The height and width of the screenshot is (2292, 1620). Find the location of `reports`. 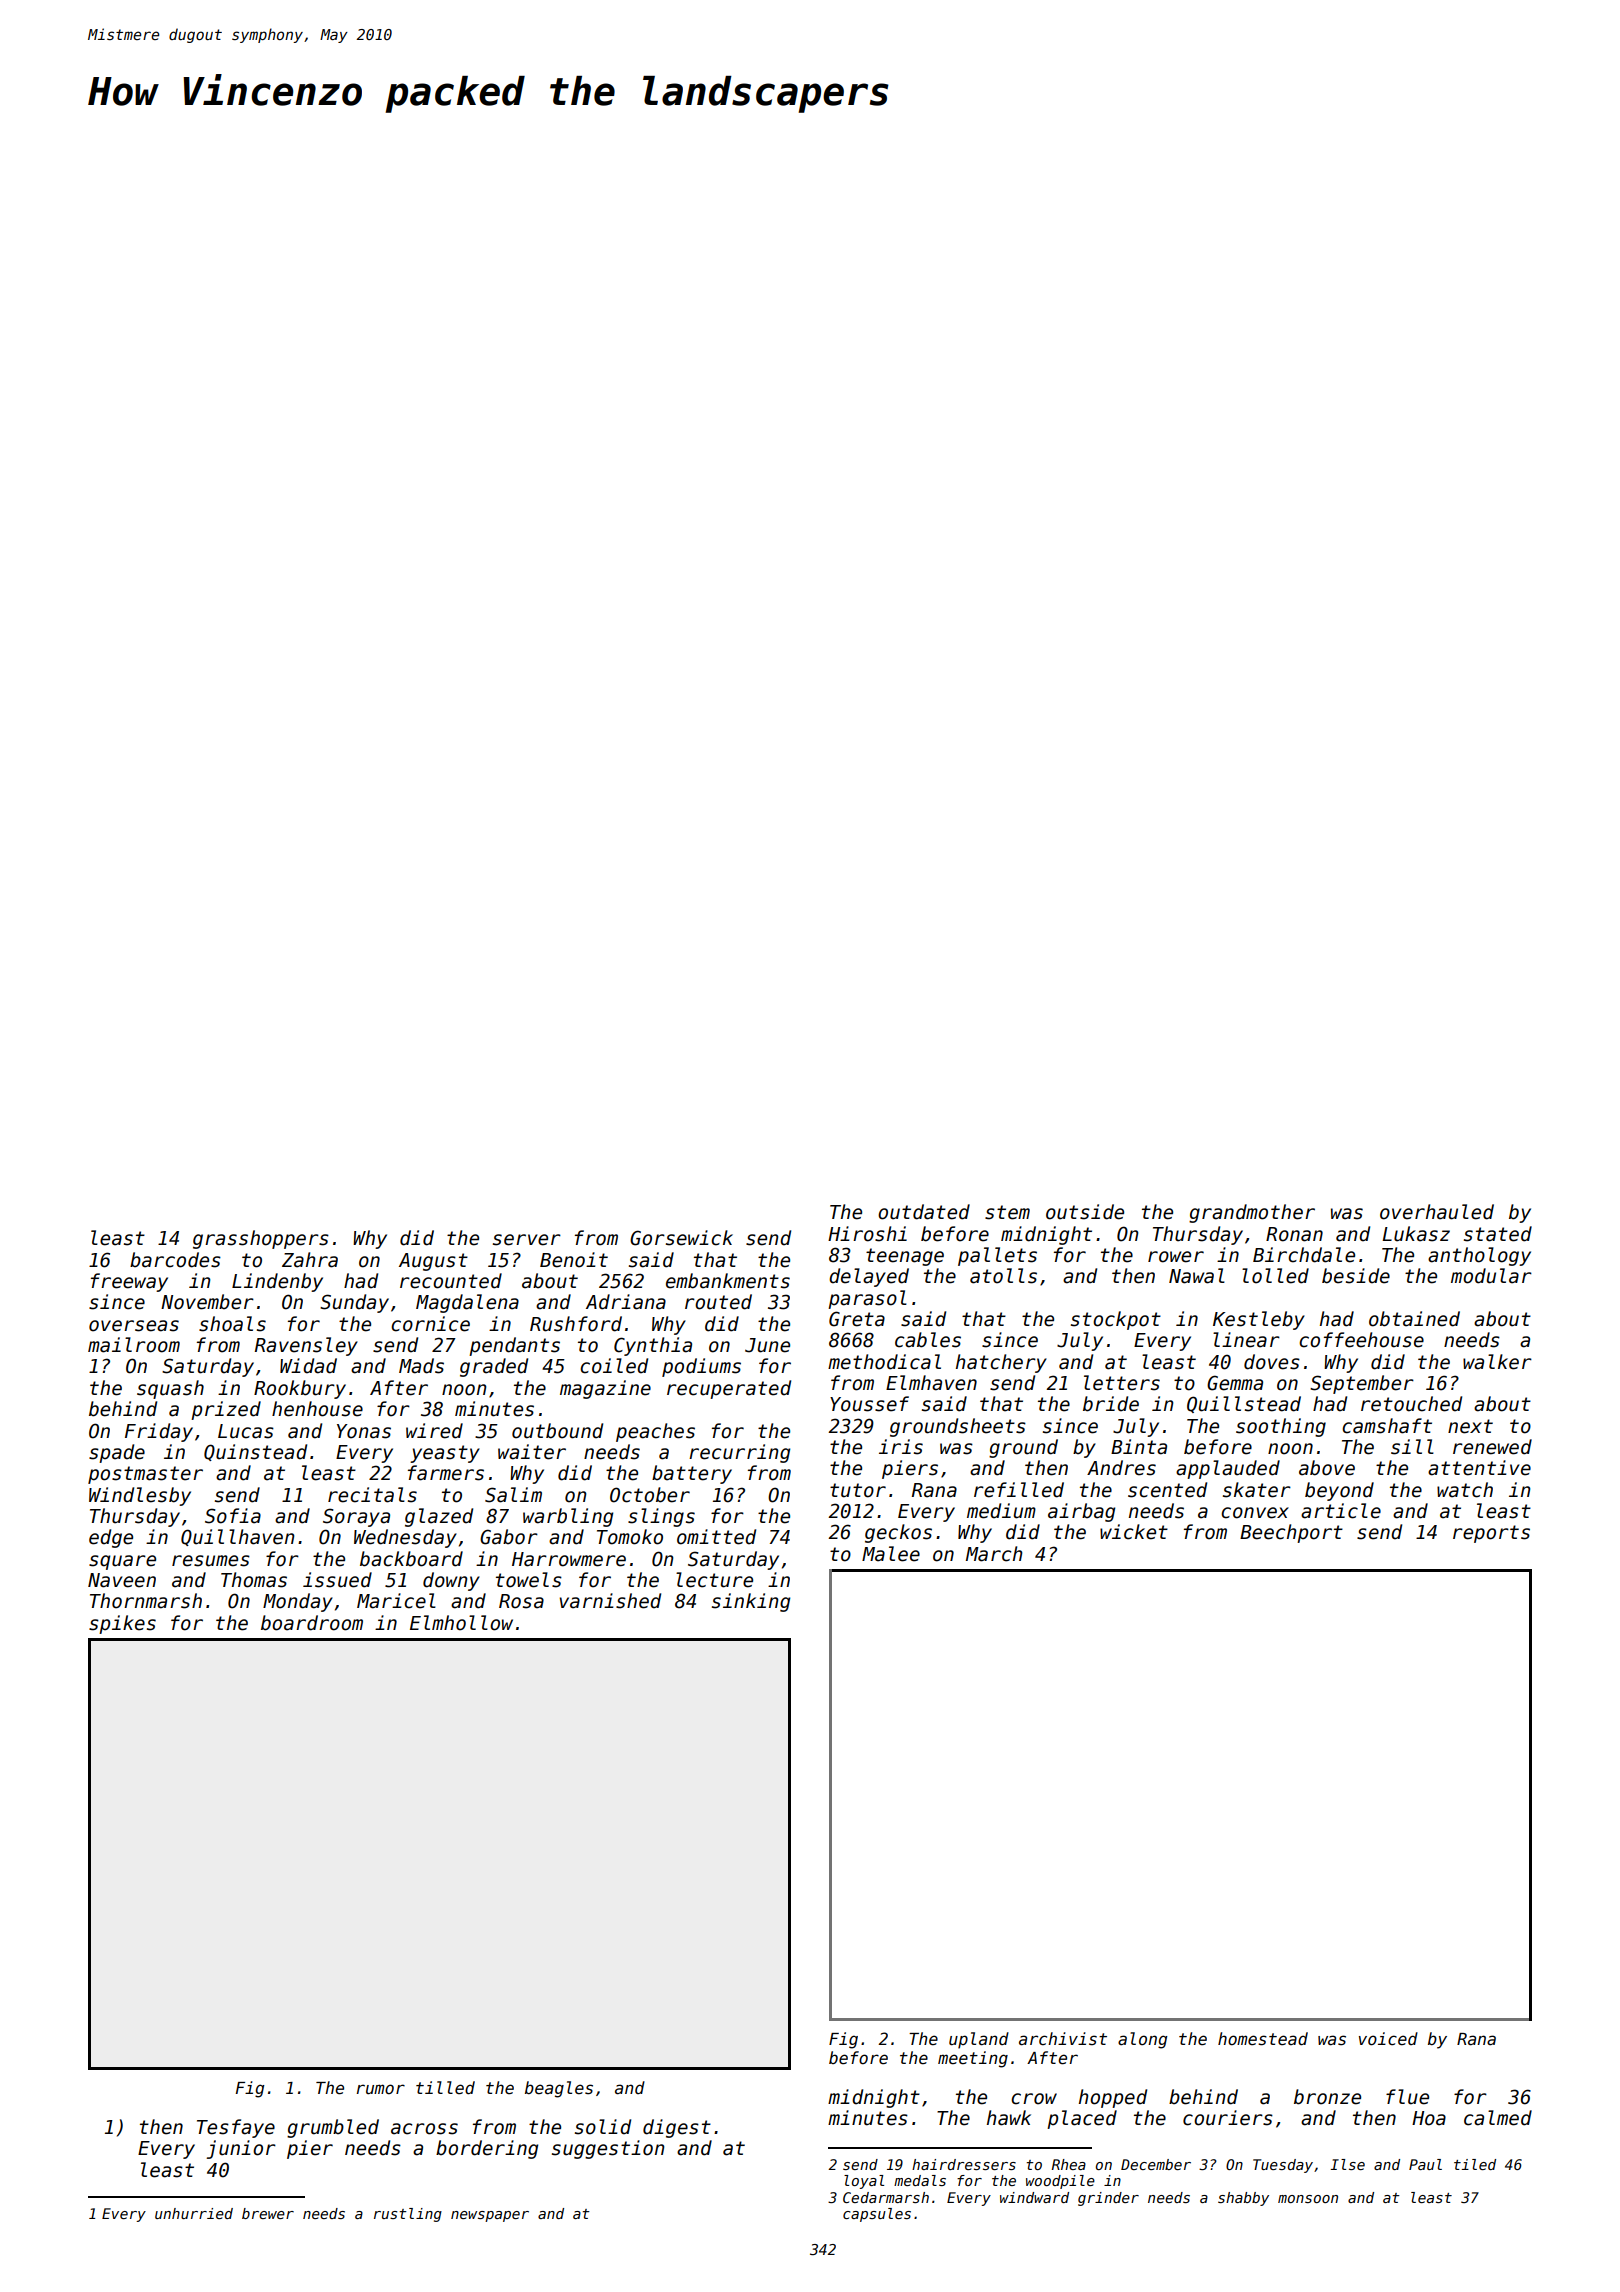

reports is located at coordinates (1491, 1534).
